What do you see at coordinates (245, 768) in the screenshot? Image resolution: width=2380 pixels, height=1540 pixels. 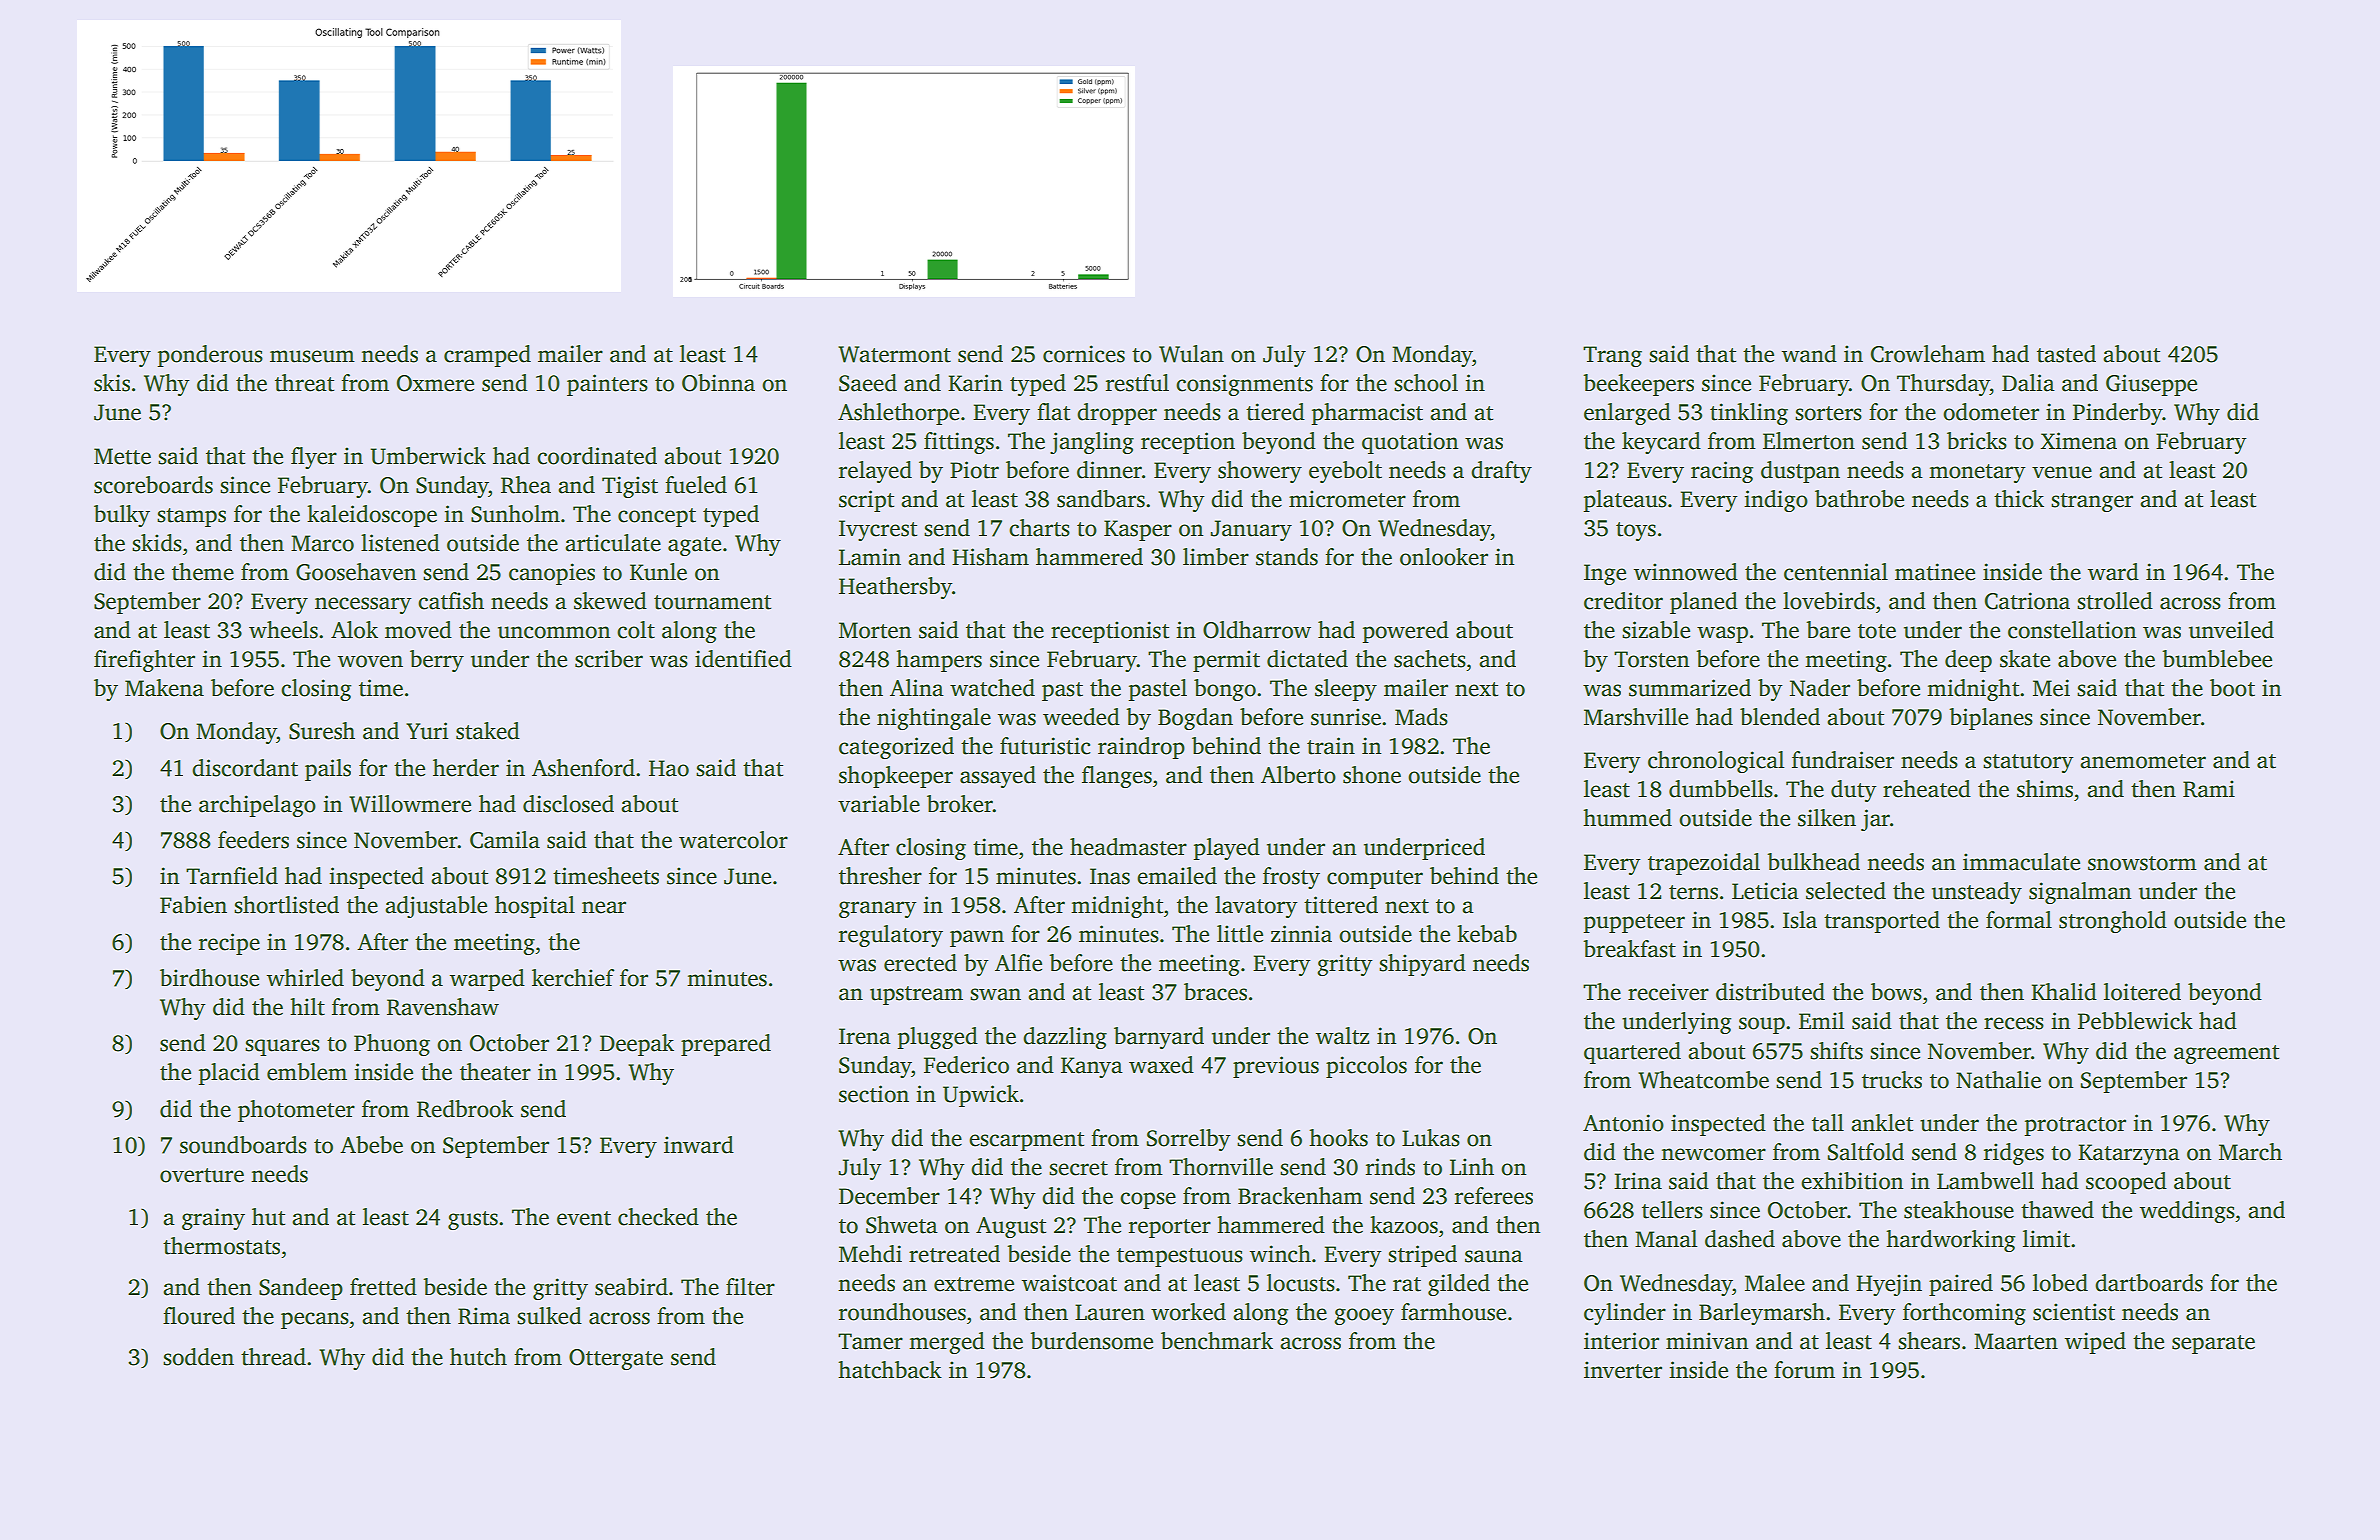 I see `discordant` at bounding box center [245, 768].
